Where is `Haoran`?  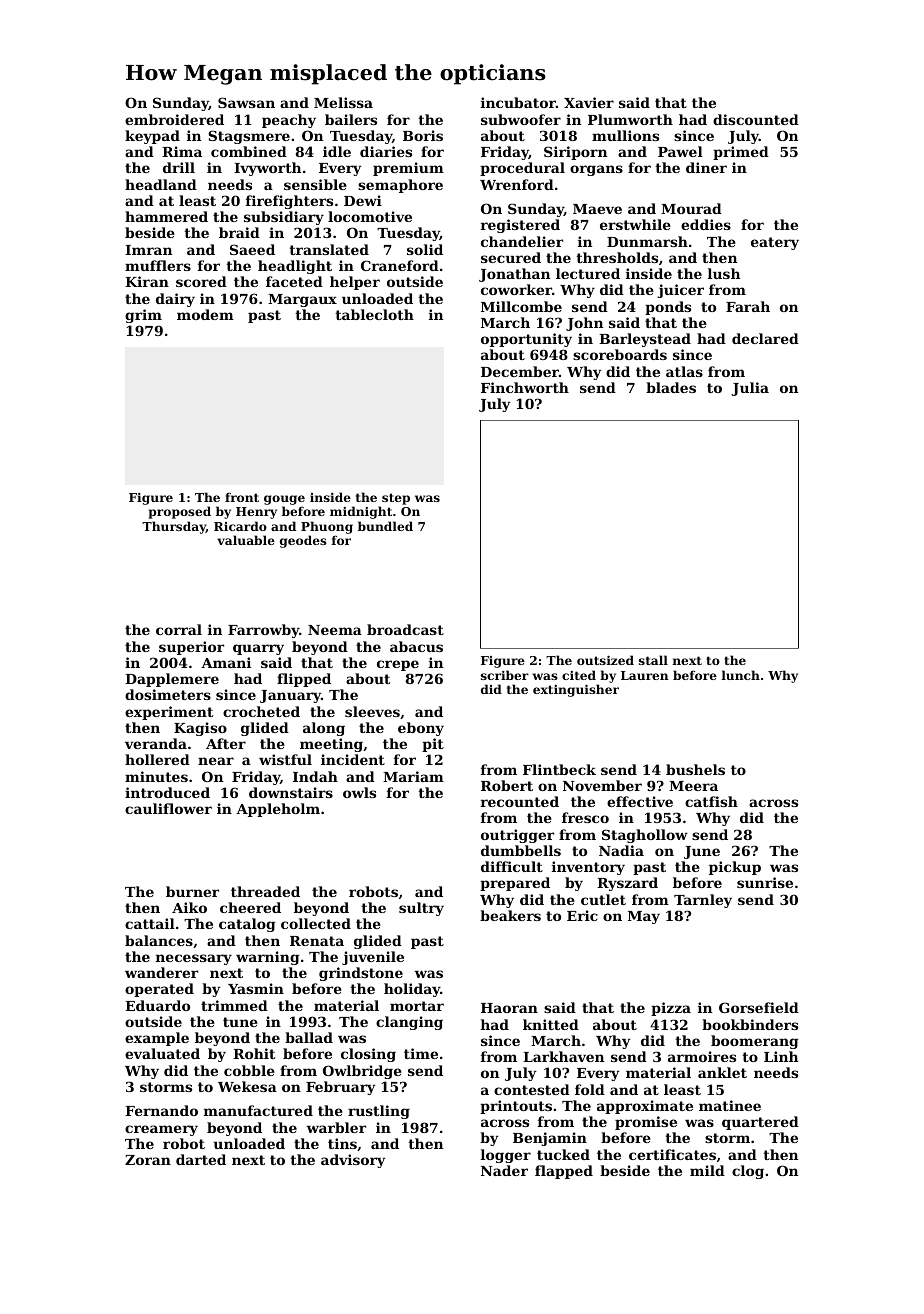 Haoran is located at coordinates (509, 1008).
